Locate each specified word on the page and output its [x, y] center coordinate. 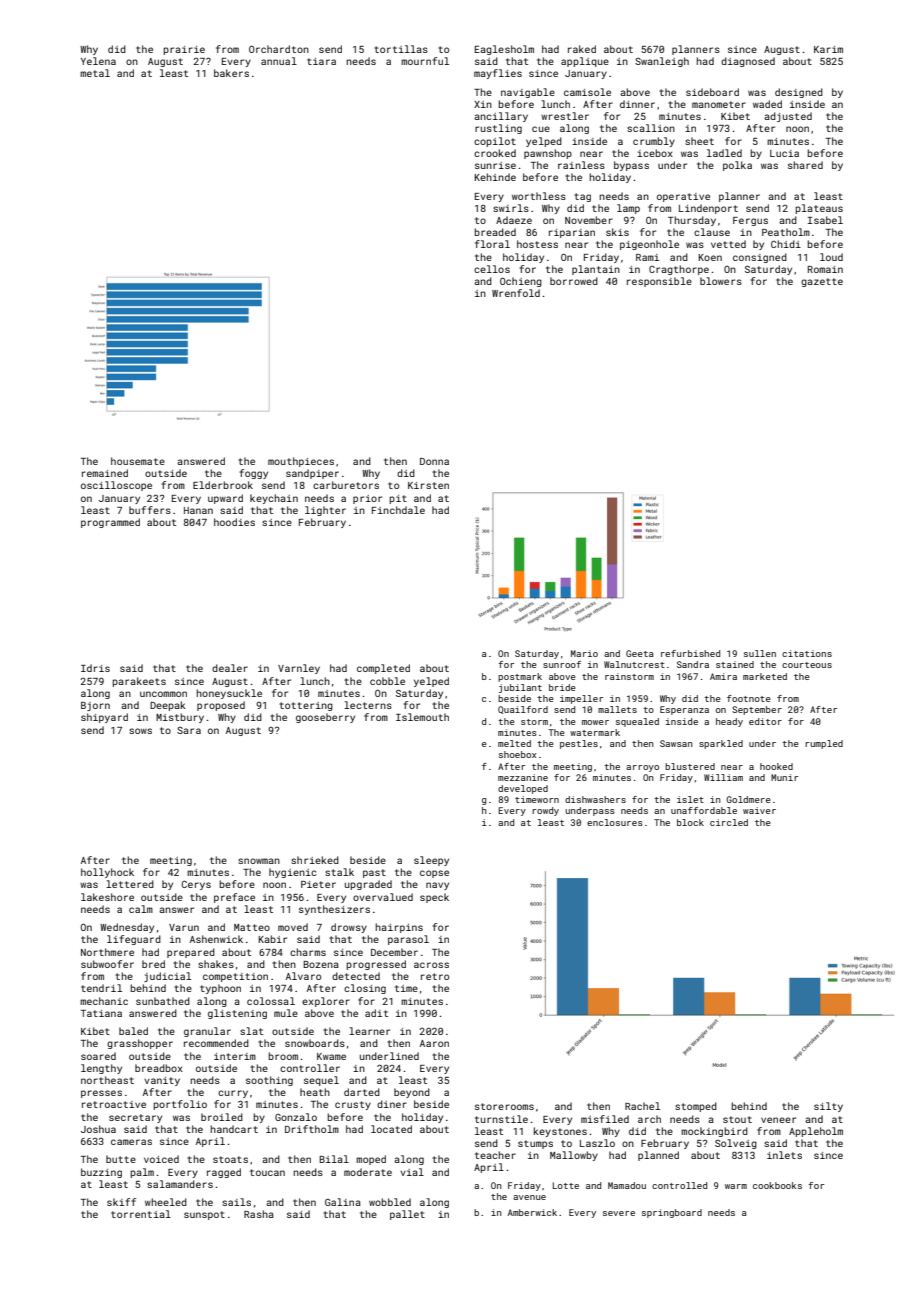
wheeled [166, 1202]
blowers [721, 281]
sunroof [562, 664]
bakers [231, 73]
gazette [822, 282]
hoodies [234, 522]
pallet [407, 1215]
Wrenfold [516, 293]
